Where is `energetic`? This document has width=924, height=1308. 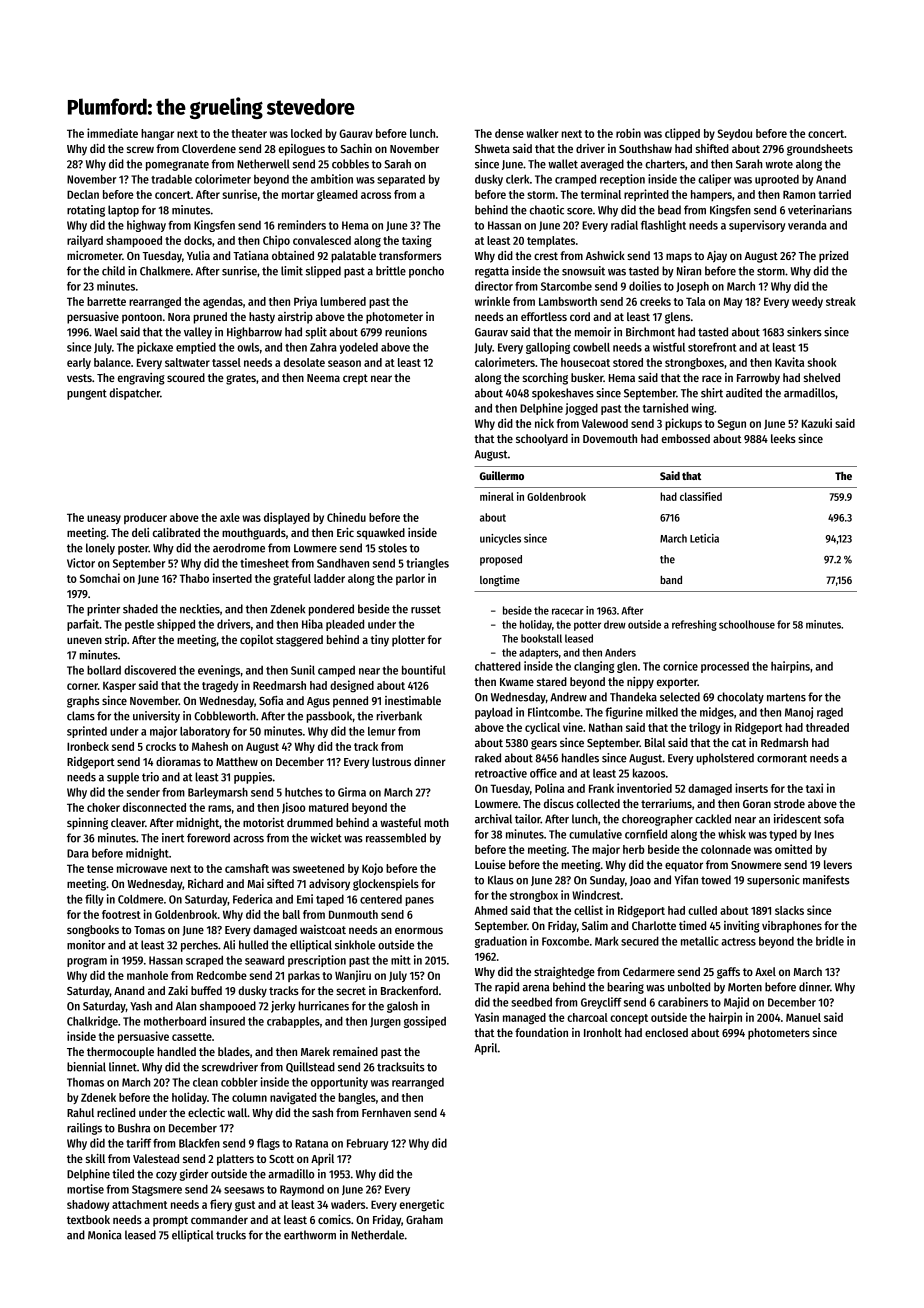
energetic is located at coordinates (422, 1205).
